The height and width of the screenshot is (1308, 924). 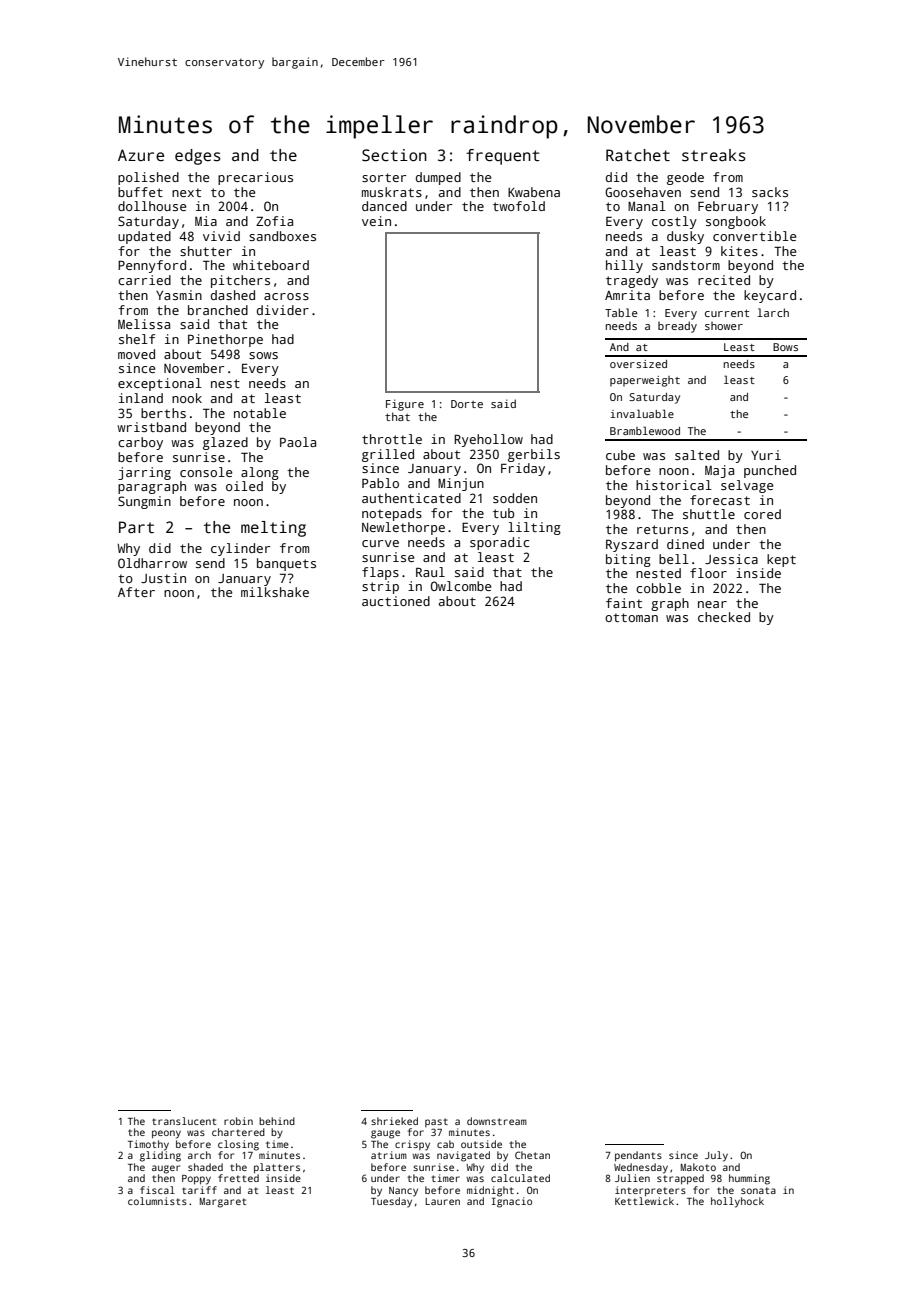 I want to click on past, so click(x=436, y=1122).
